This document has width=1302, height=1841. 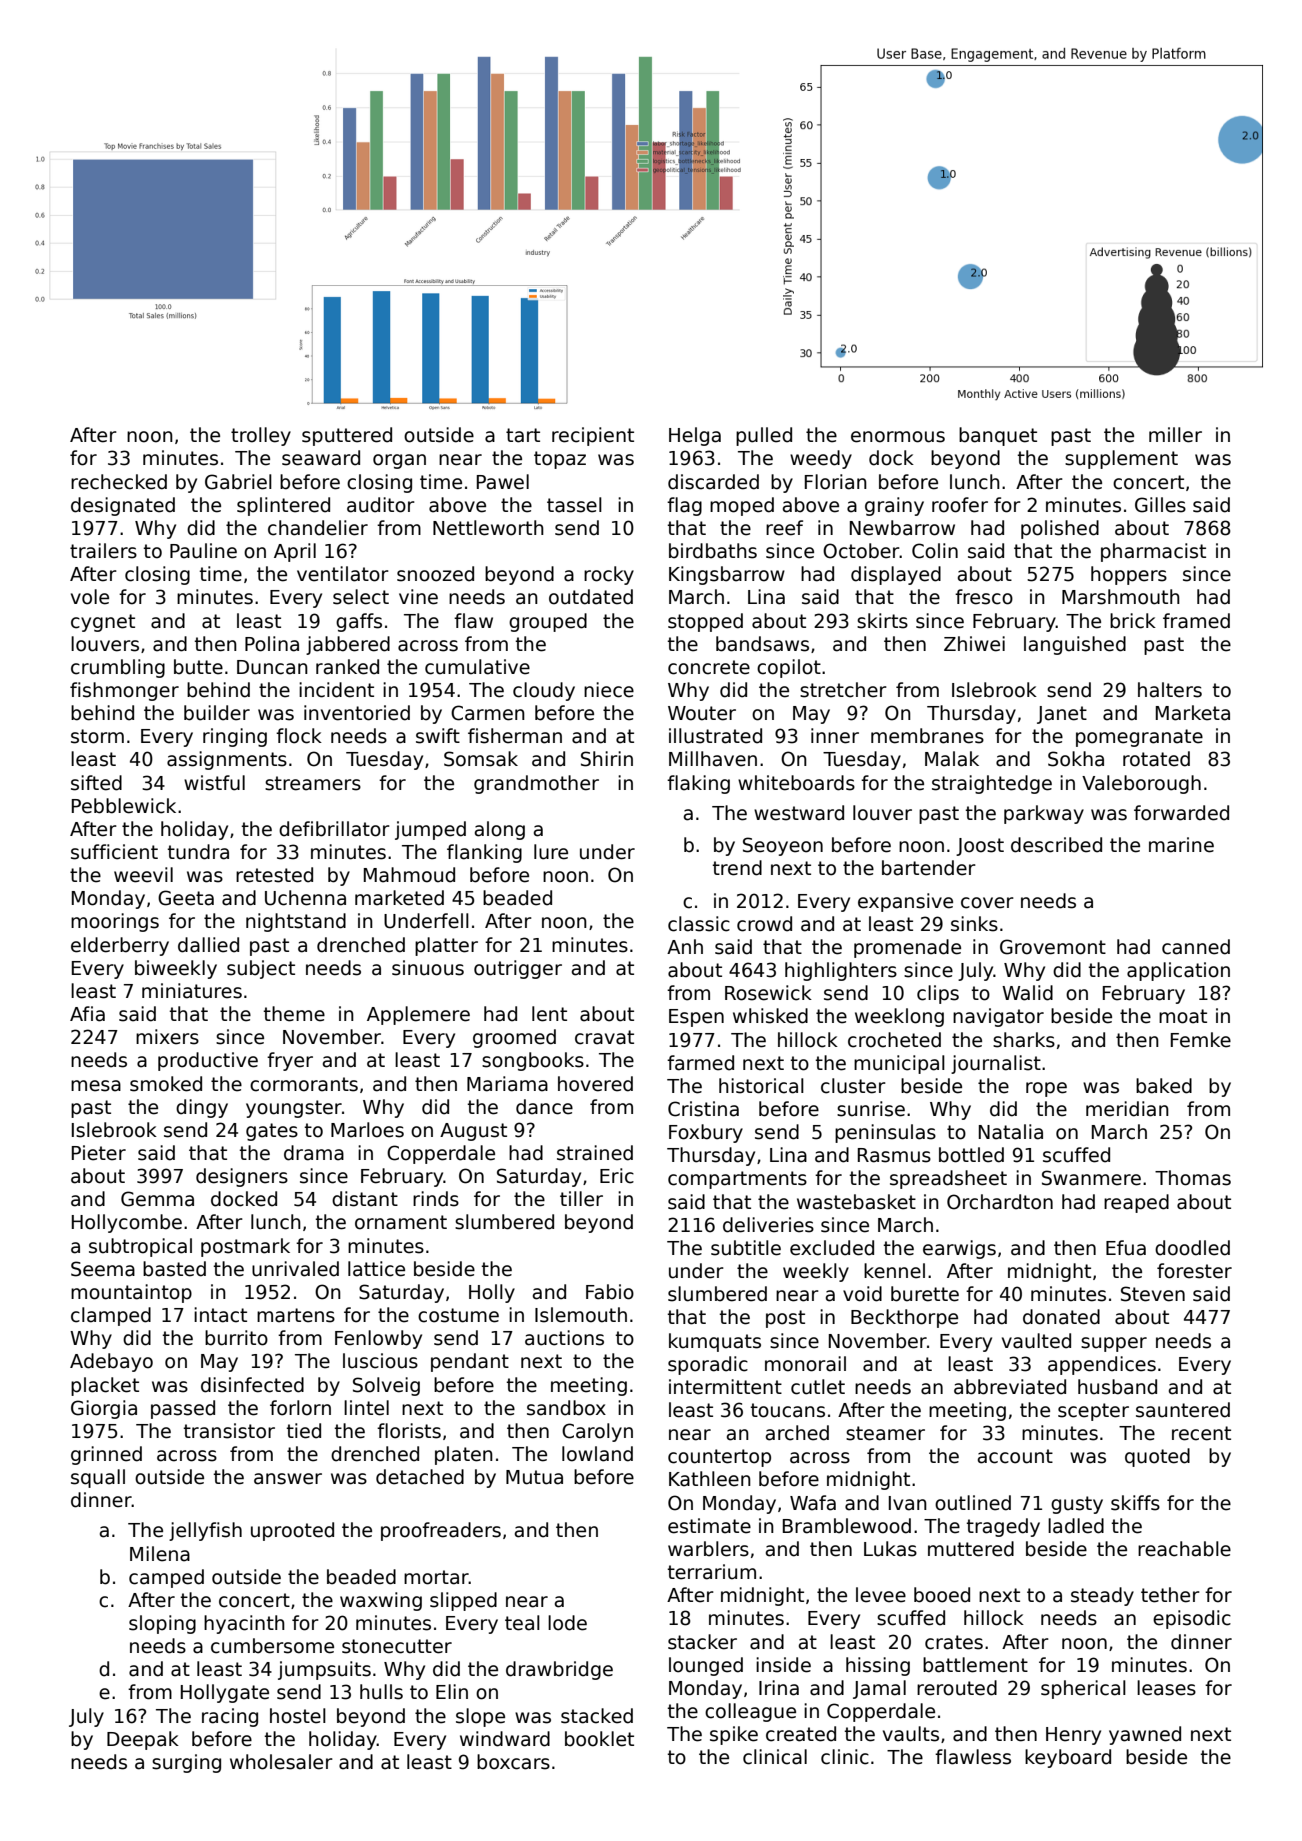 I want to click on forwarded, so click(x=1181, y=813).
